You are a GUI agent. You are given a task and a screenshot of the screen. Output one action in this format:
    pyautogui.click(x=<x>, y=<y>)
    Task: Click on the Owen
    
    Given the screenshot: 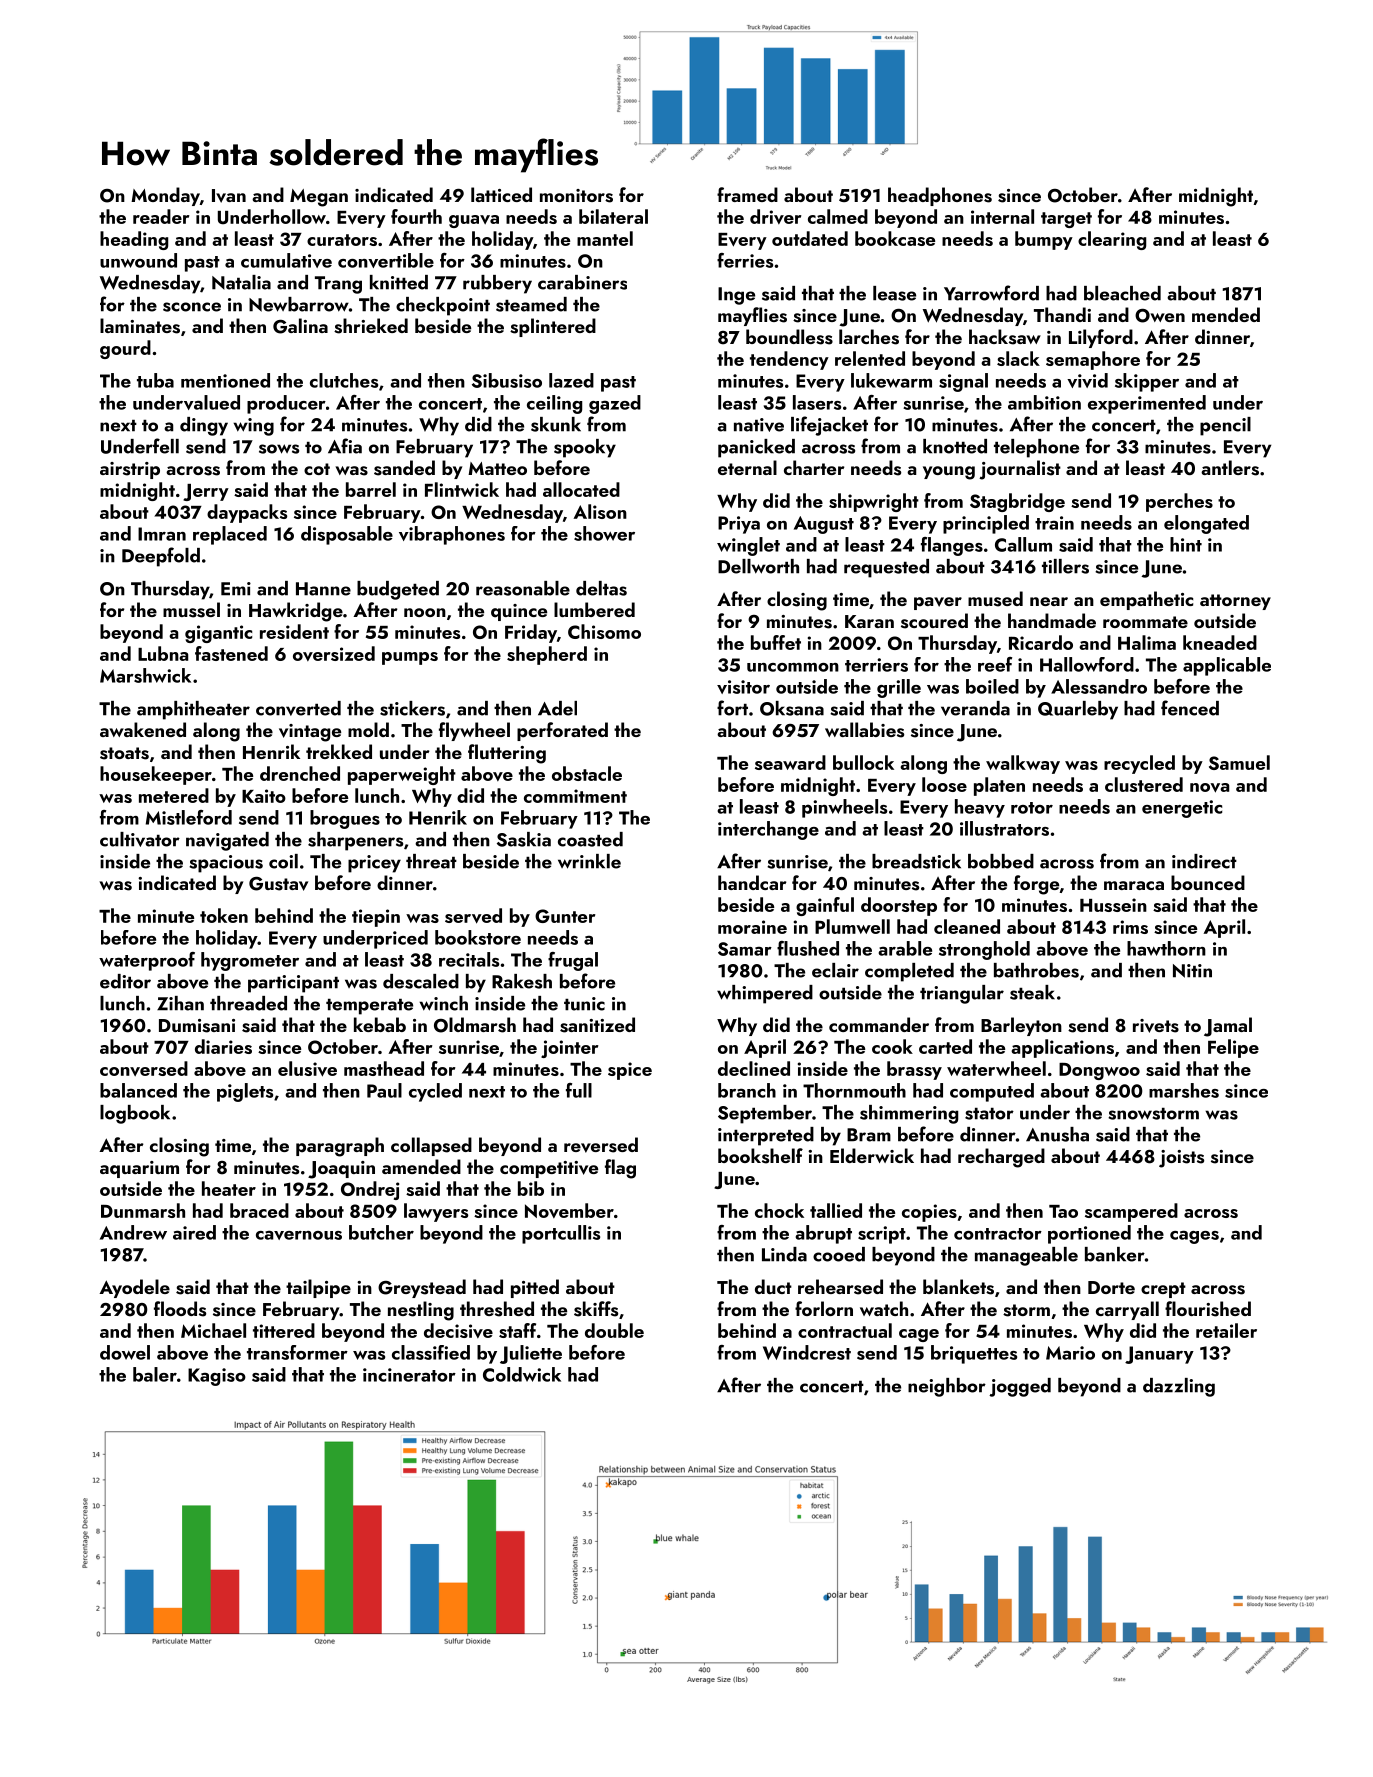 What is the action you would take?
    pyautogui.click(x=1160, y=316)
